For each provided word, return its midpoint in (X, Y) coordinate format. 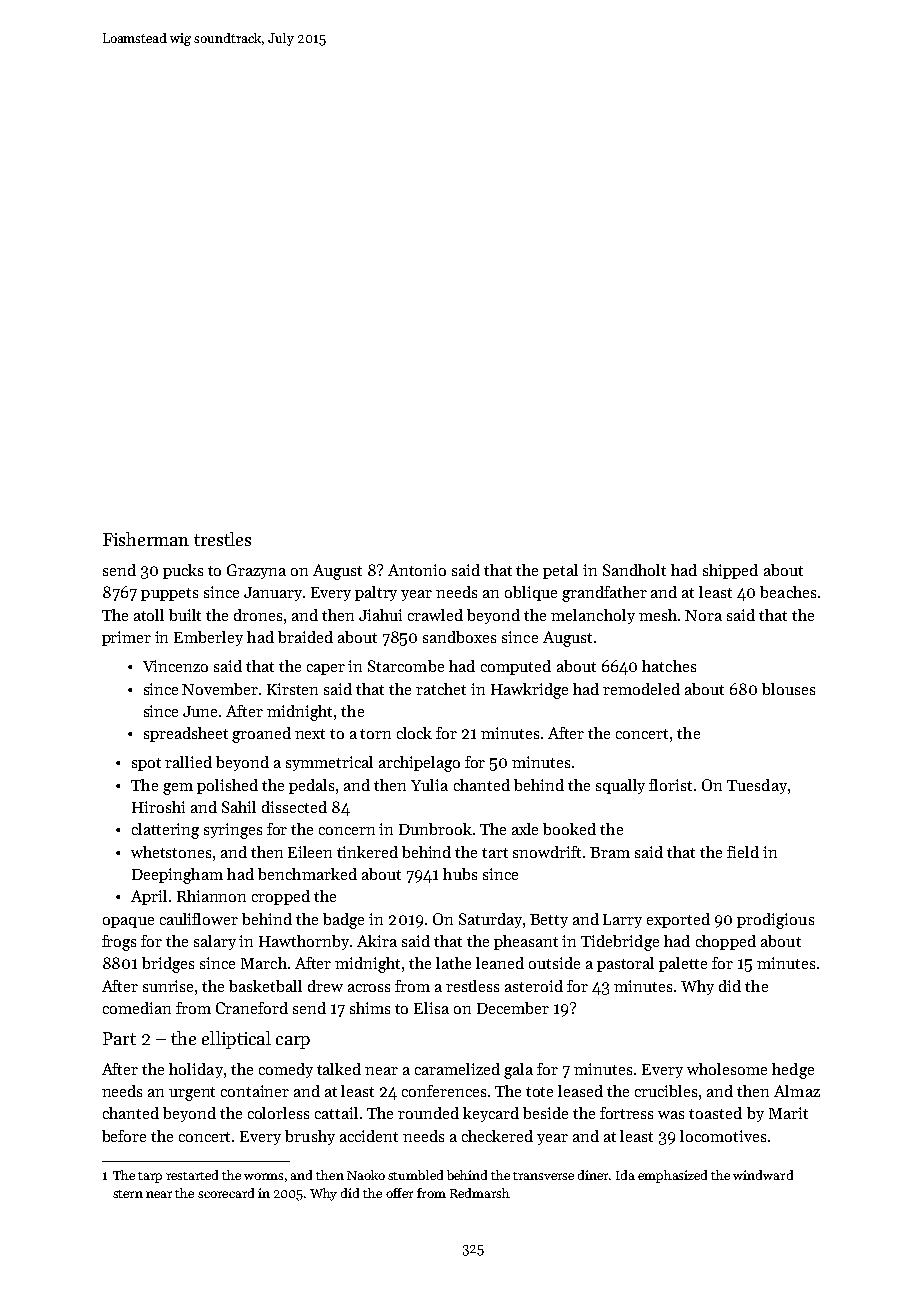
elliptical (236, 1040)
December (513, 1008)
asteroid (534, 986)
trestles (222, 539)
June (200, 711)
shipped (730, 571)
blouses (788, 689)
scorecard (226, 1193)
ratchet (441, 689)
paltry (376, 593)
